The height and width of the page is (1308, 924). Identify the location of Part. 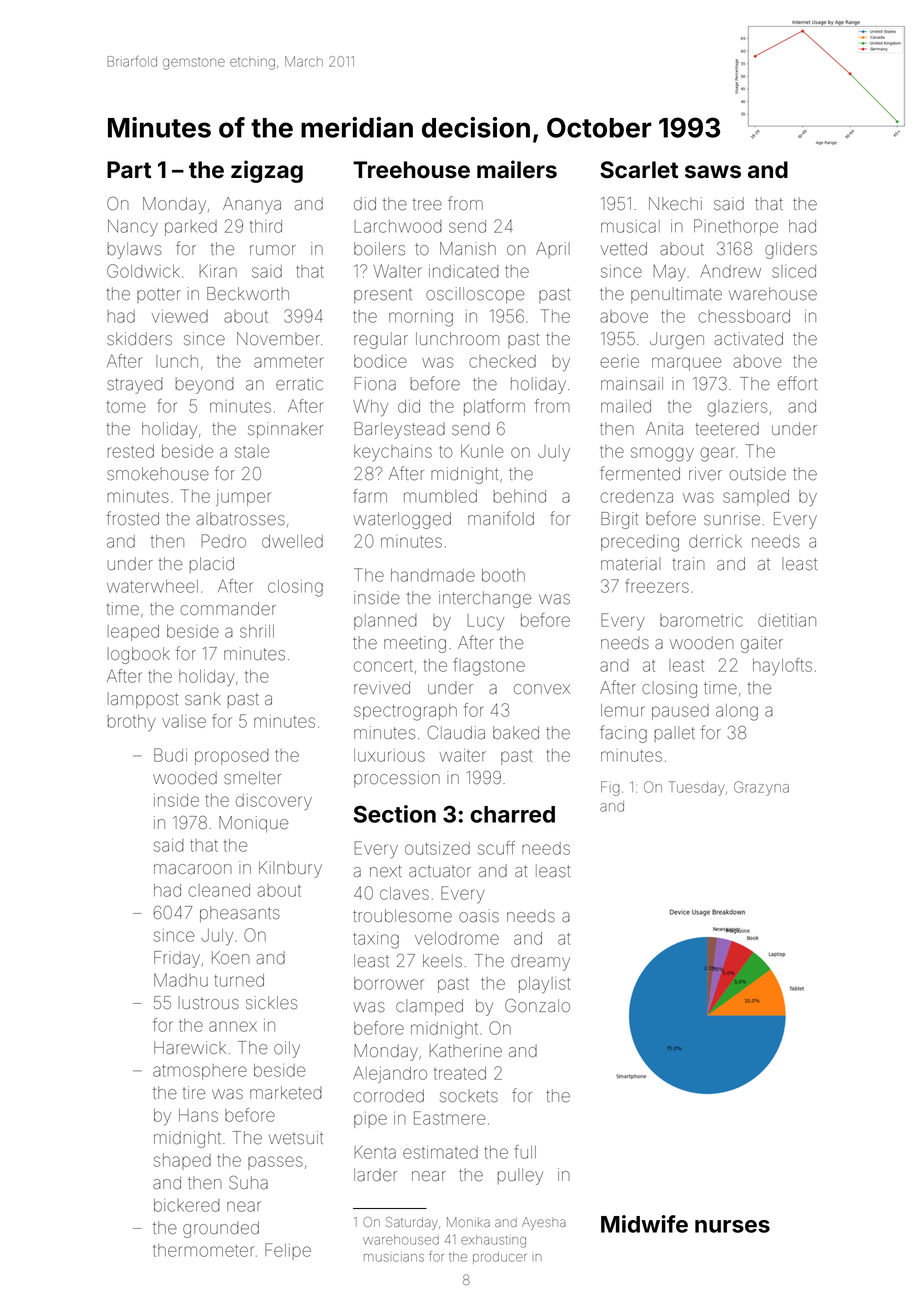
(129, 170).
